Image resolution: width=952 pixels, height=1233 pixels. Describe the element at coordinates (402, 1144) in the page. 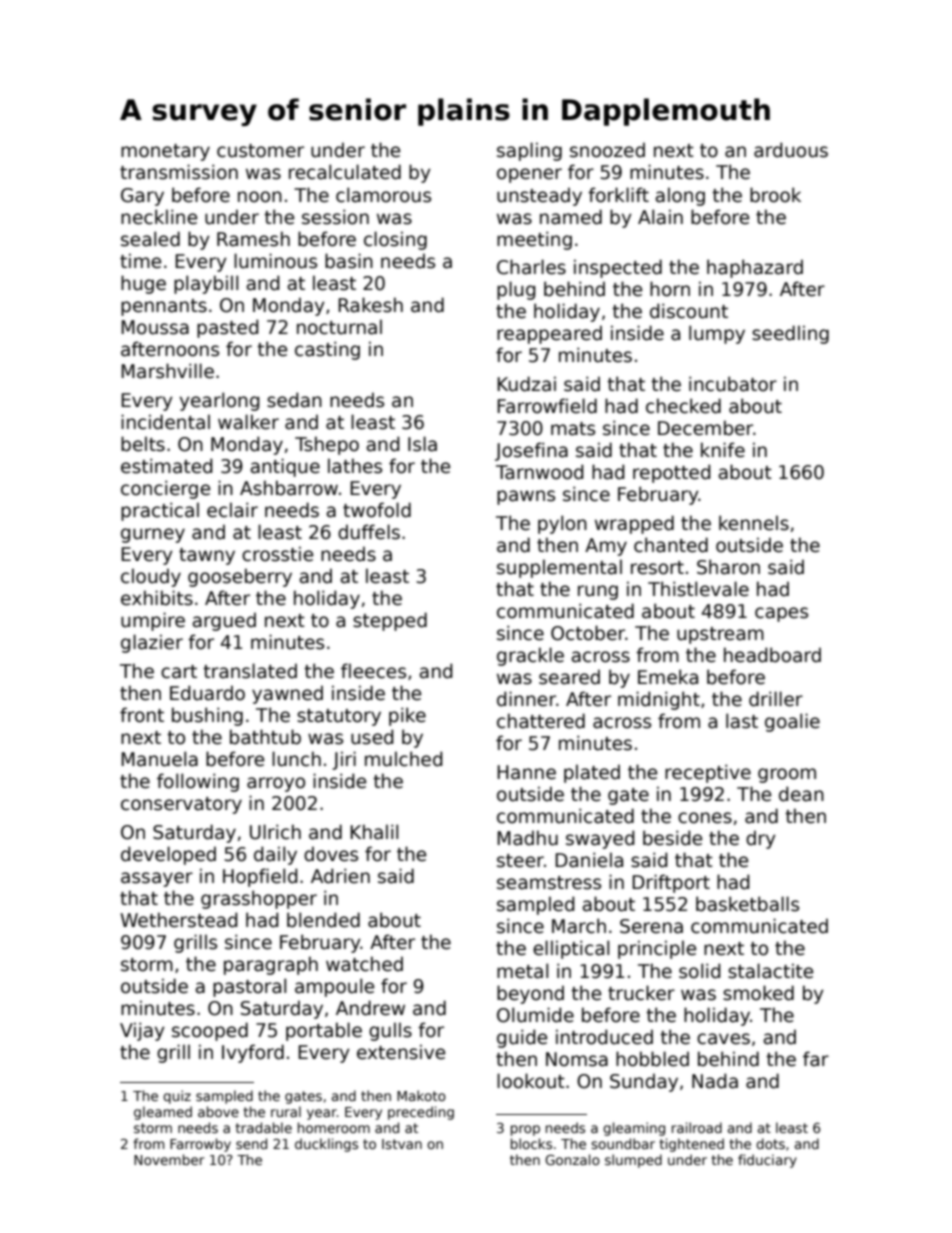

I see `Istvan` at that location.
